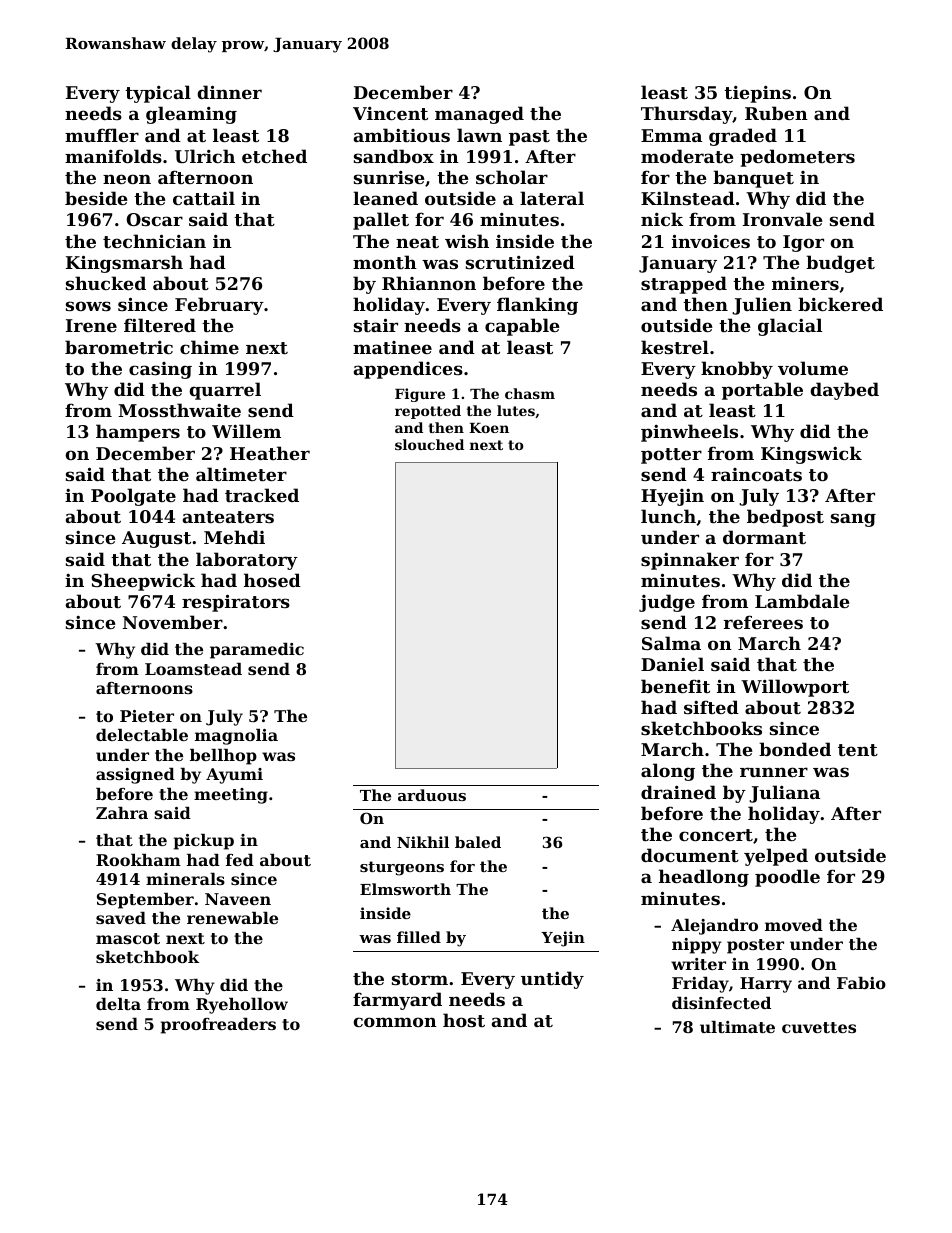 Image resolution: width=952 pixels, height=1233 pixels. I want to click on delectable, so click(142, 735).
